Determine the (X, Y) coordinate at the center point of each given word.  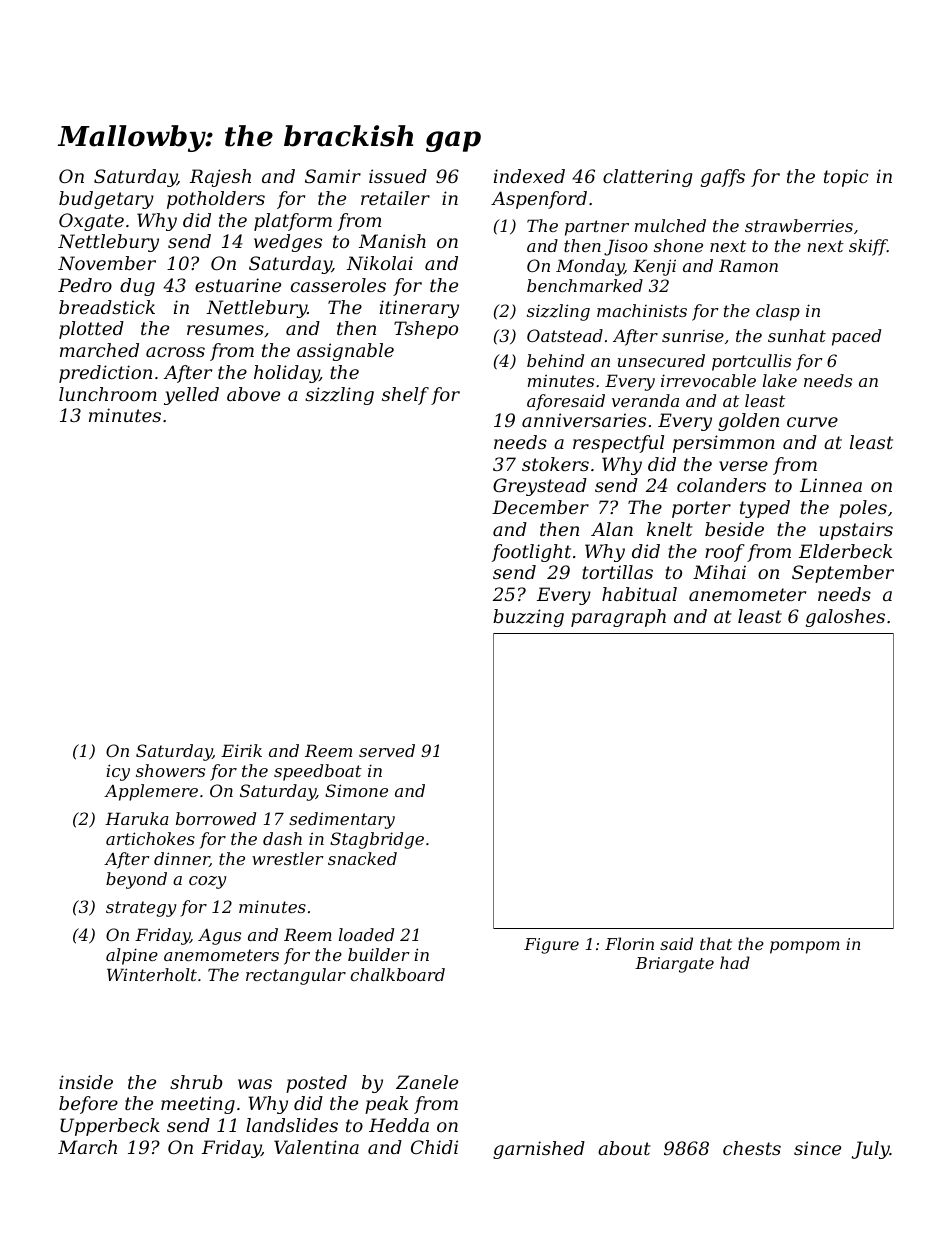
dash (282, 838)
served (387, 750)
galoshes (845, 618)
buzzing (528, 618)
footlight (531, 553)
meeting (198, 1105)
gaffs (723, 178)
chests (752, 1148)
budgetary (106, 200)
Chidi (434, 1147)
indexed (529, 176)
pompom (805, 947)
